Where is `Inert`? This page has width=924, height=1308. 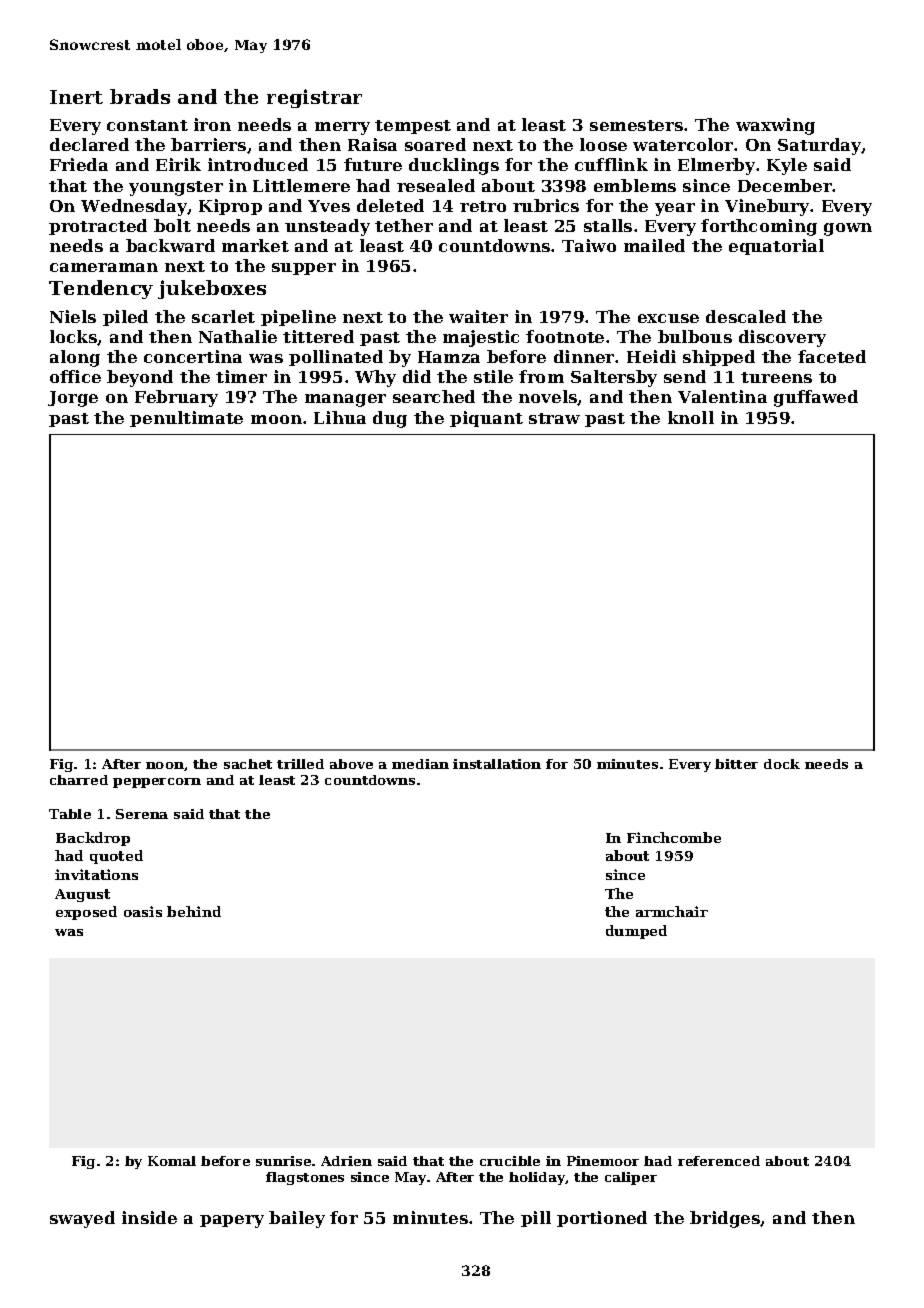
Inert is located at coordinates (76, 97).
